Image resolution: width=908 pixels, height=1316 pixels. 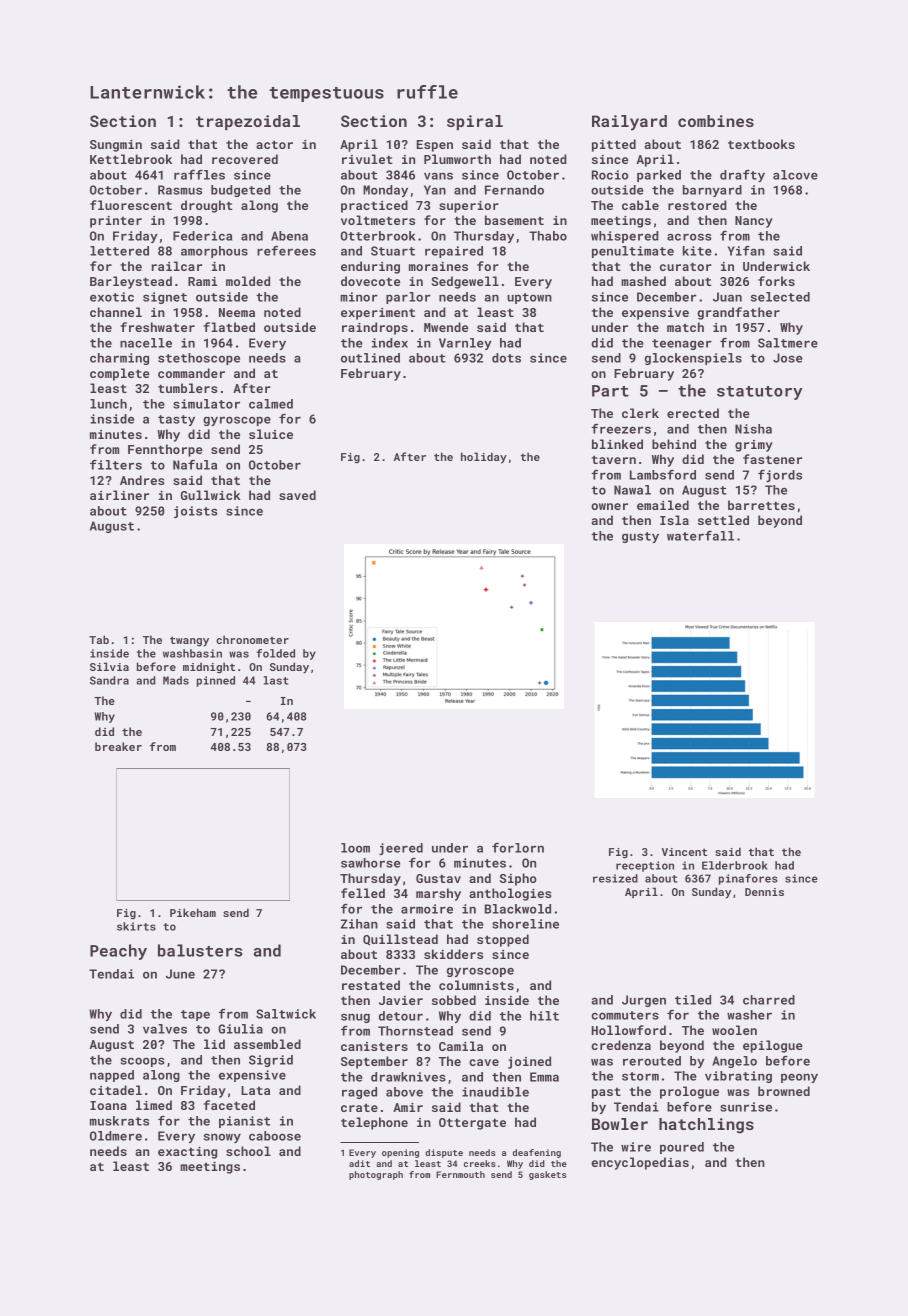 I want to click on basement, so click(x=514, y=220).
